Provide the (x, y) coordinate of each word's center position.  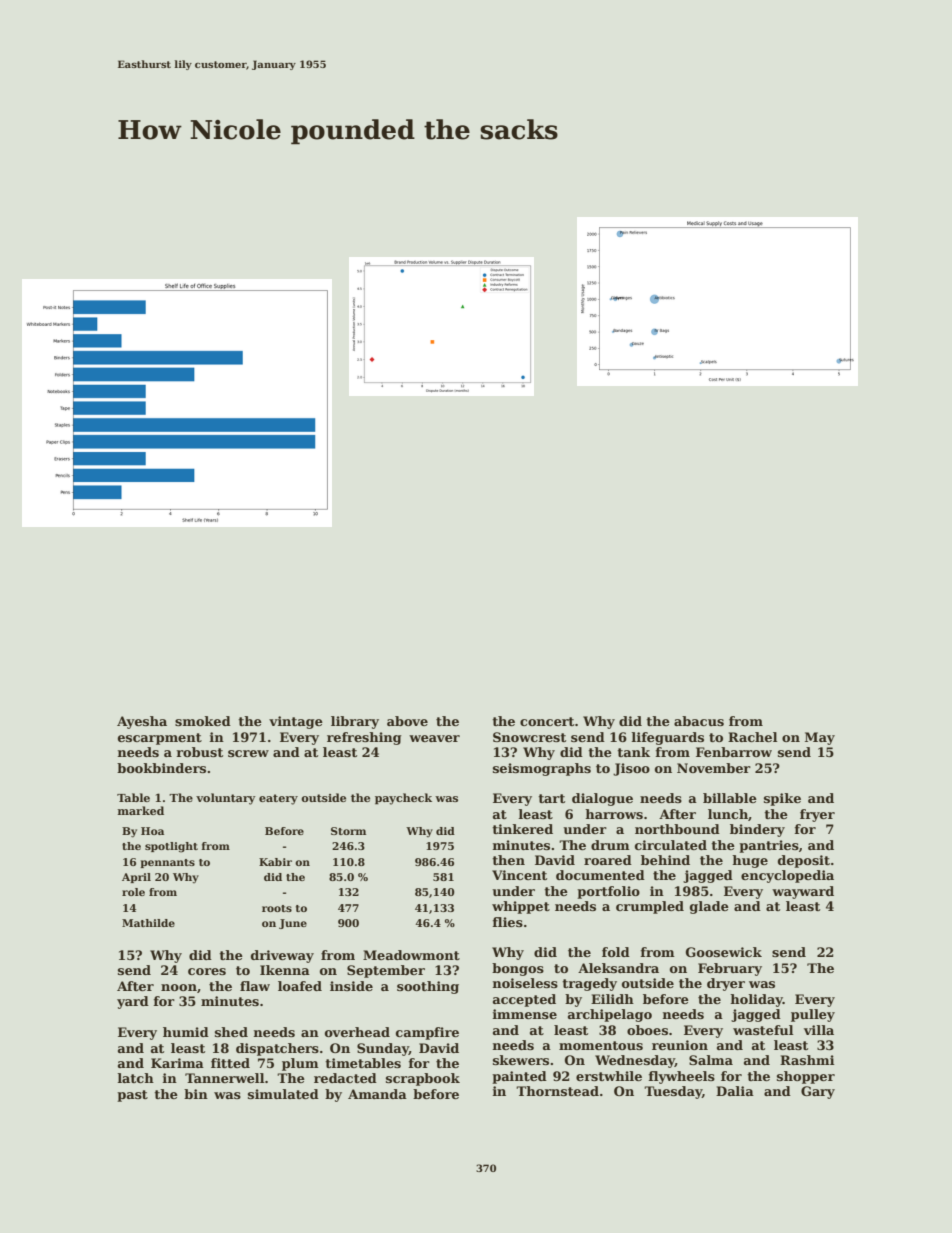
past (132, 1096)
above (407, 721)
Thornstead (557, 1091)
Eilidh (612, 999)
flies (508, 922)
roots (277, 908)
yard (133, 1002)
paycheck (403, 799)
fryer (817, 815)
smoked (203, 721)
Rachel (752, 737)
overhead (357, 1032)
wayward (803, 892)
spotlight (171, 847)
